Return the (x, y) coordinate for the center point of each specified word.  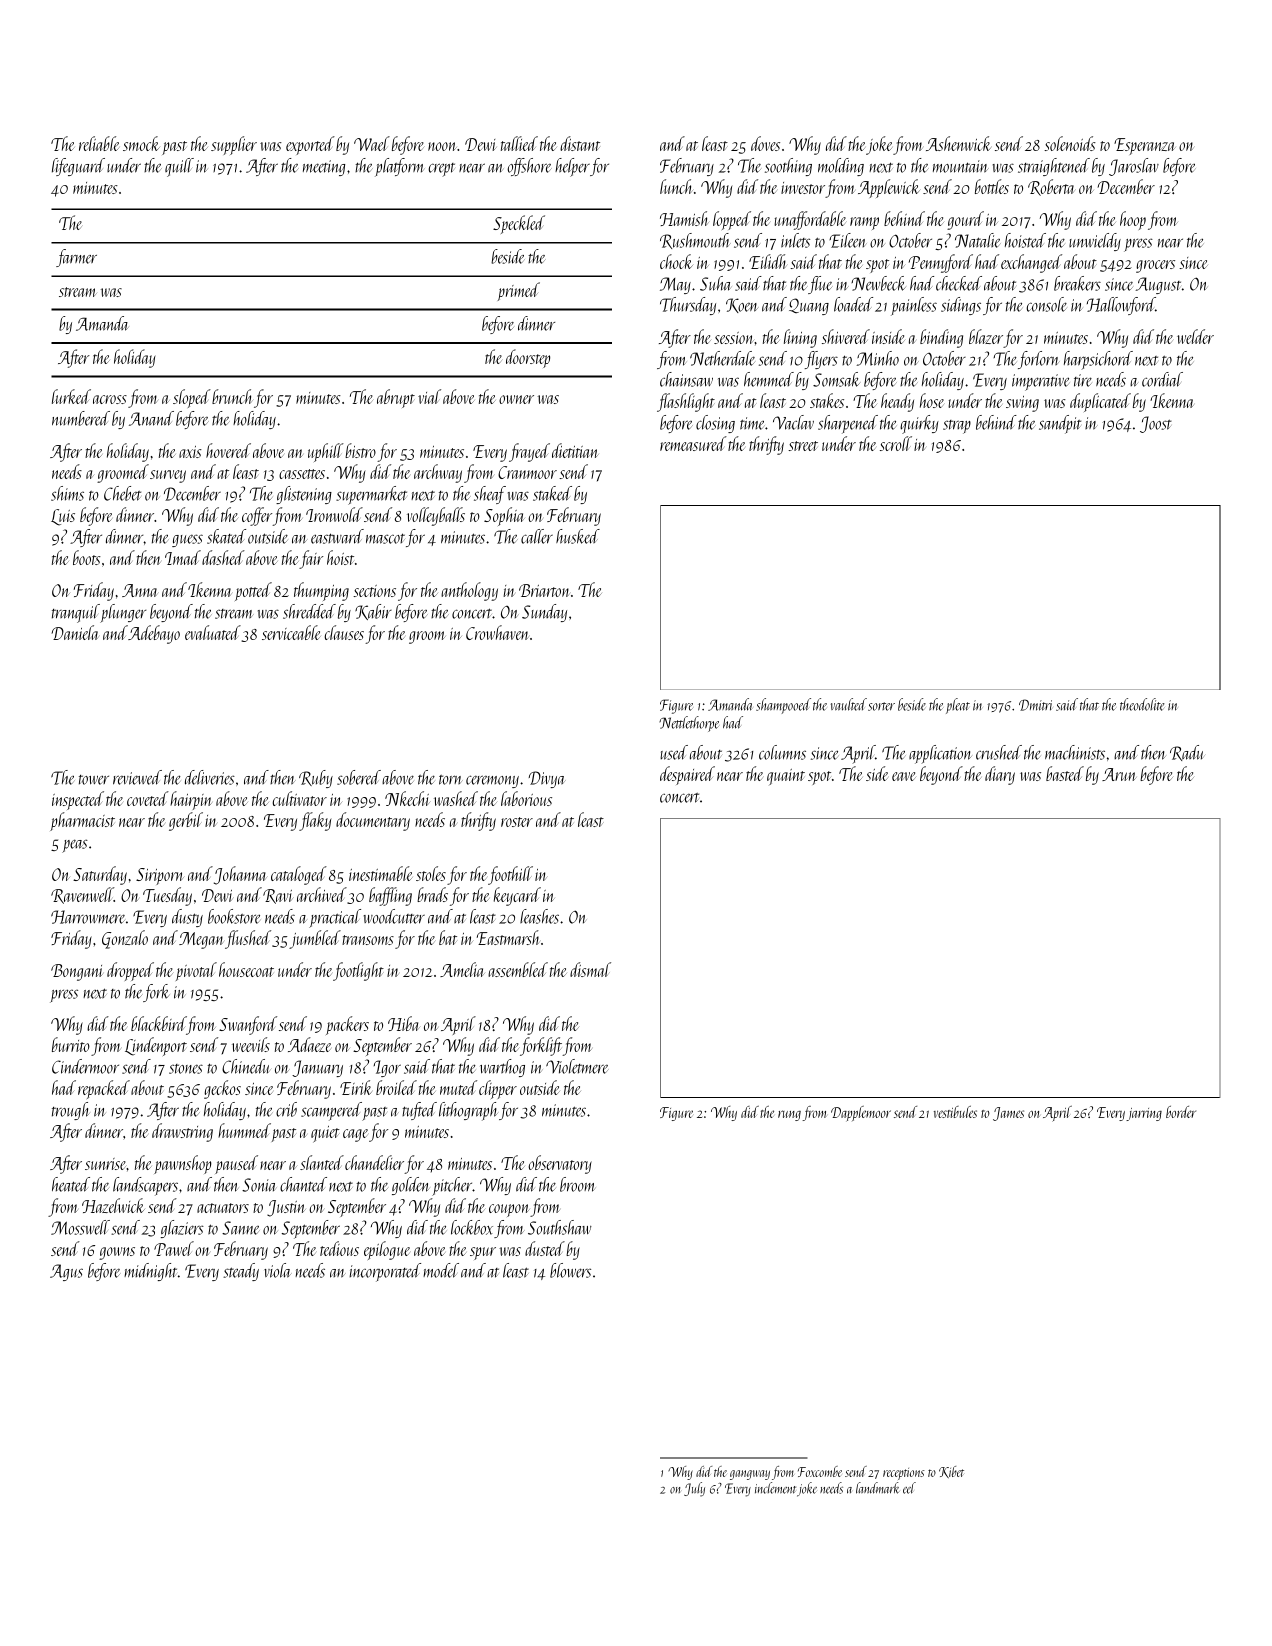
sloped (192, 398)
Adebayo (154, 634)
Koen (742, 305)
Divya (547, 779)
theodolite (1142, 704)
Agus (66, 1272)
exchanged (1031, 263)
